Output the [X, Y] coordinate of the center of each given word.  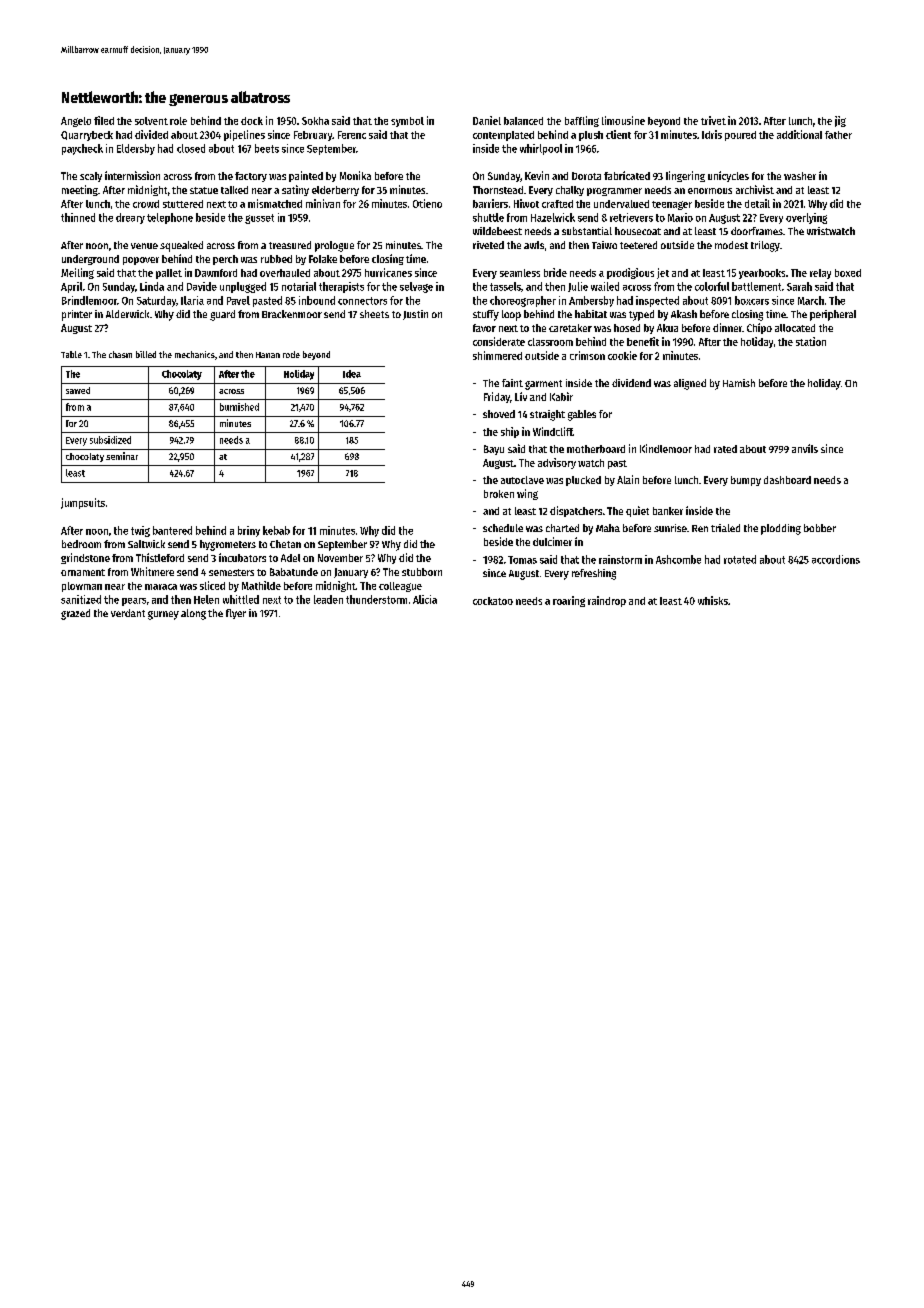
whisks [713, 600]
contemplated [503, 136]
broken [499, 494]
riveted [488, 245]
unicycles [728, 176]
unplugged [243, 287]
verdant [128, 613]
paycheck [82, 149]
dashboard [787, 480]
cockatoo [493, 601]
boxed [848, 273]
